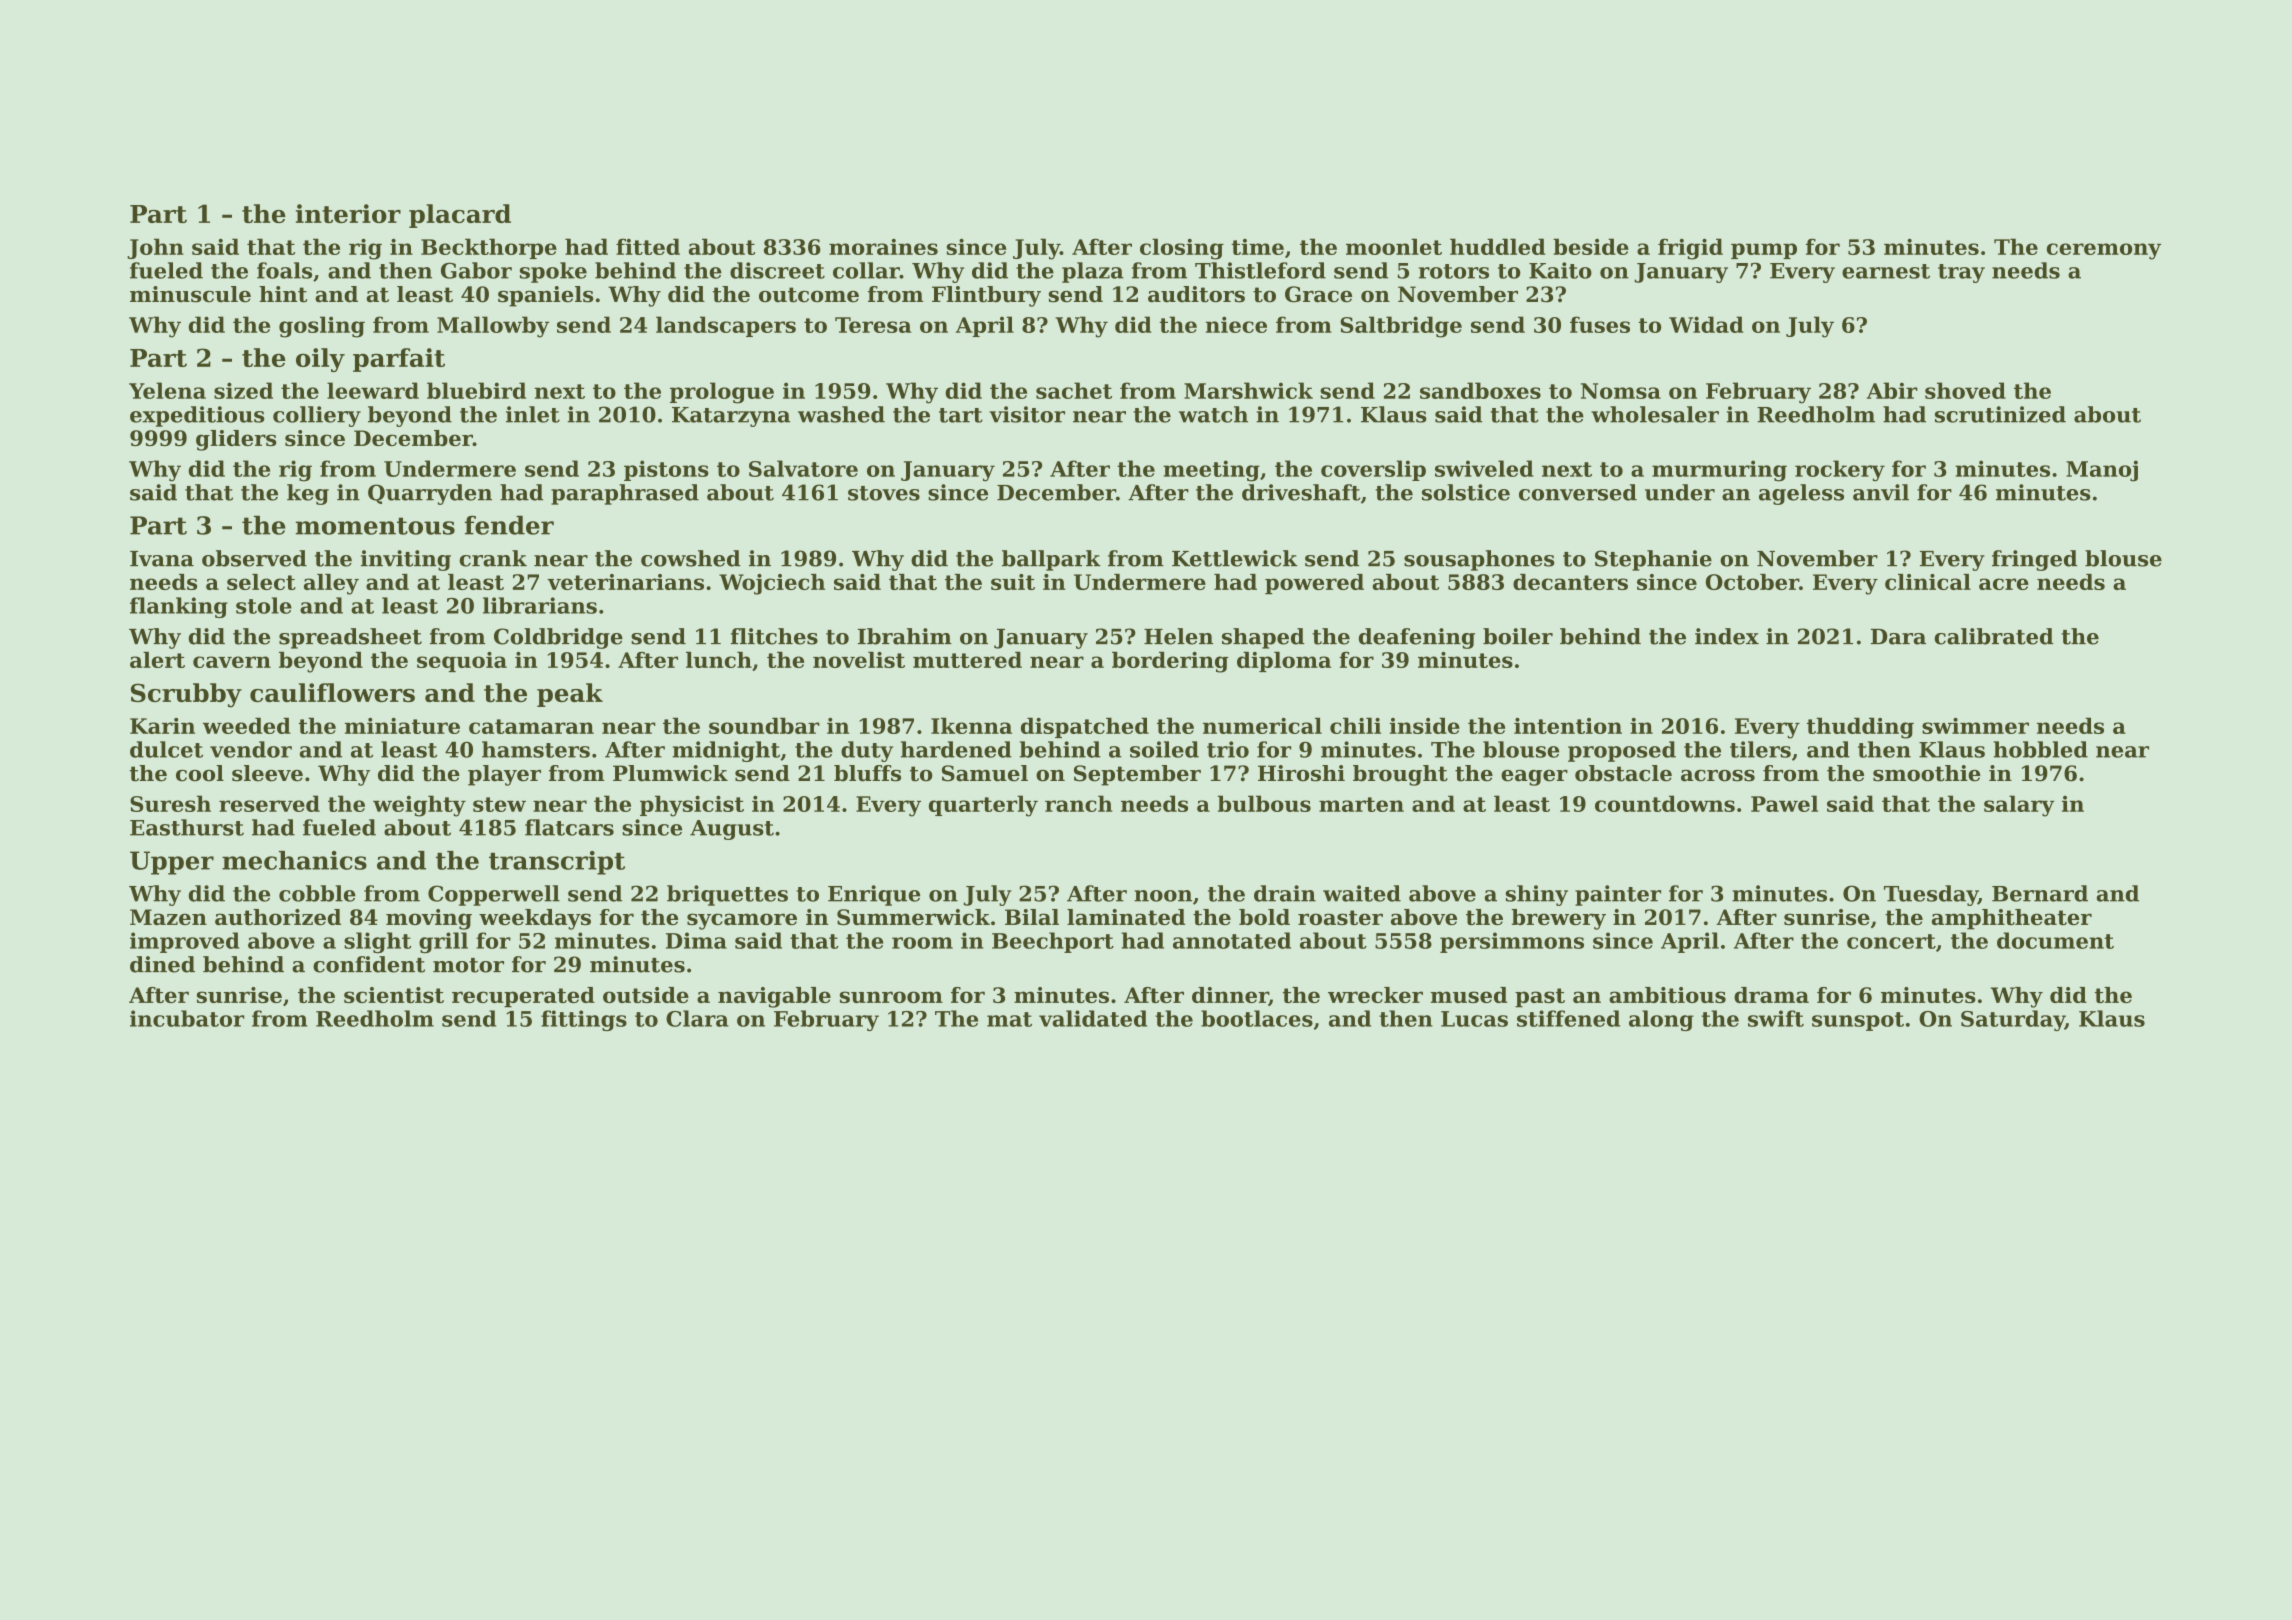 The width and height of the screenshot is (2292, 1620). What do you see at coordinates (1236, 324) in the screenshot?
I see `niece` at bounding box center [1236, 324].
